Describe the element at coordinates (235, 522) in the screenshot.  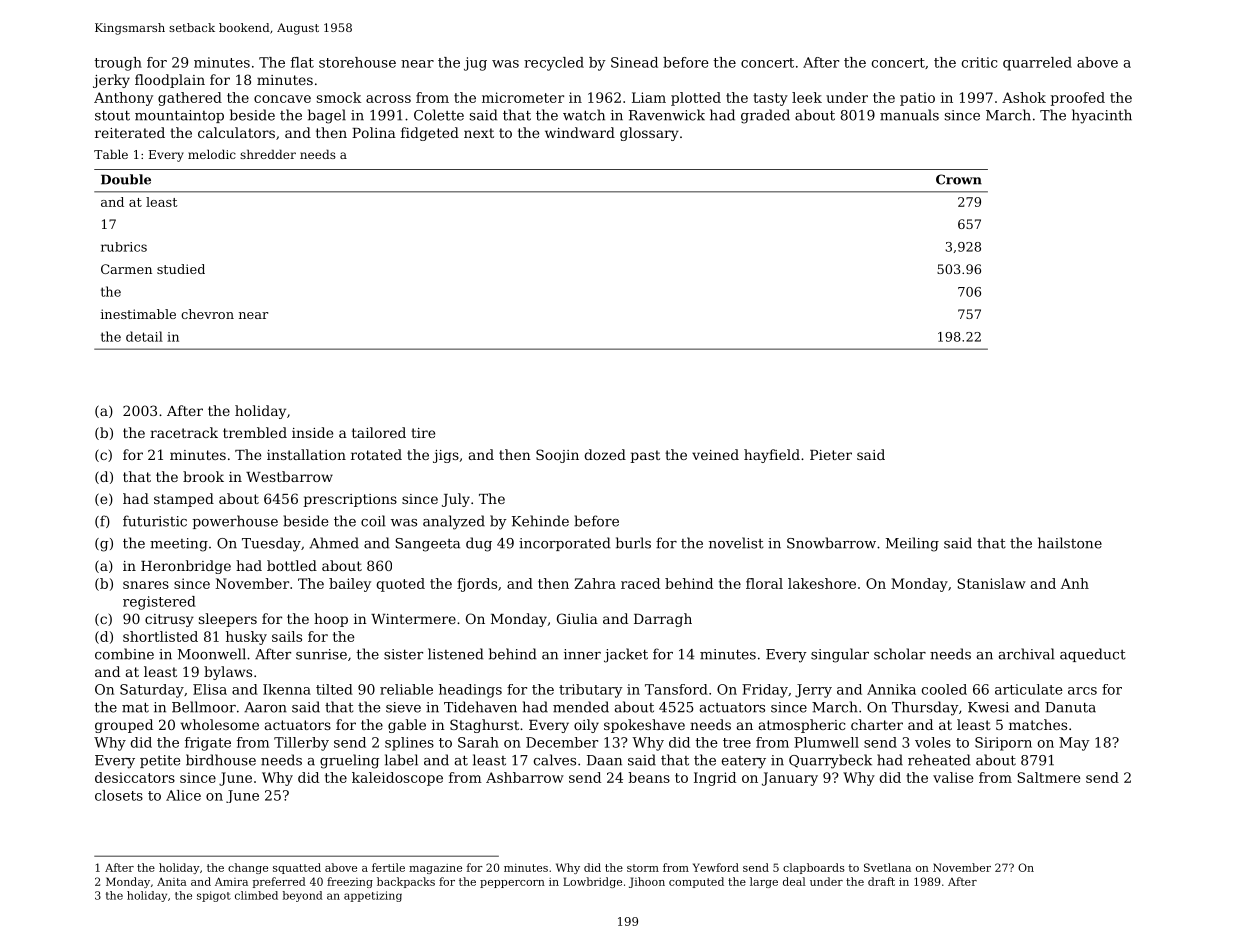
I see `powerhouse` at that location.
